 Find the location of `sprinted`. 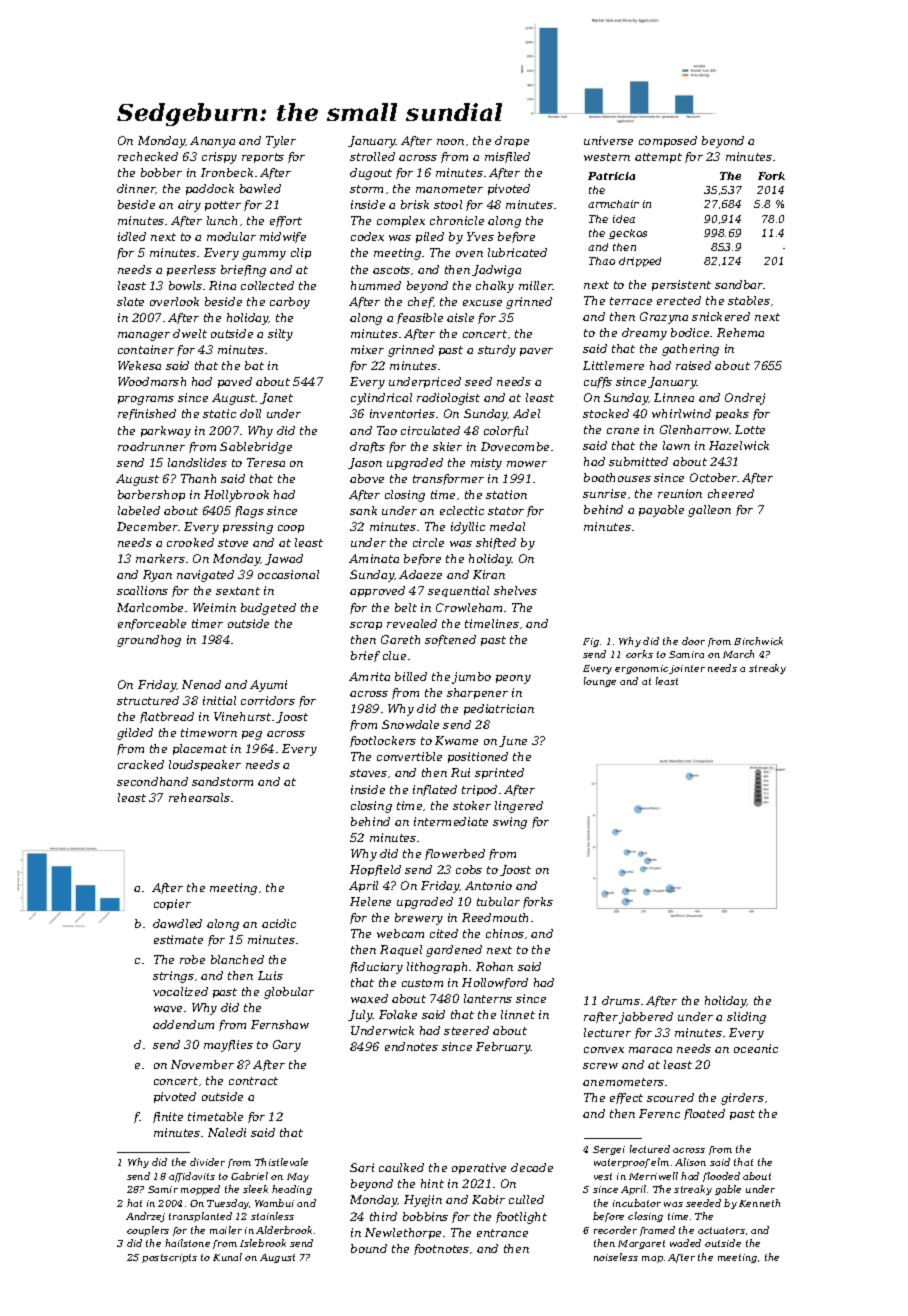

sprinted is located at coordinates (499, 773).
